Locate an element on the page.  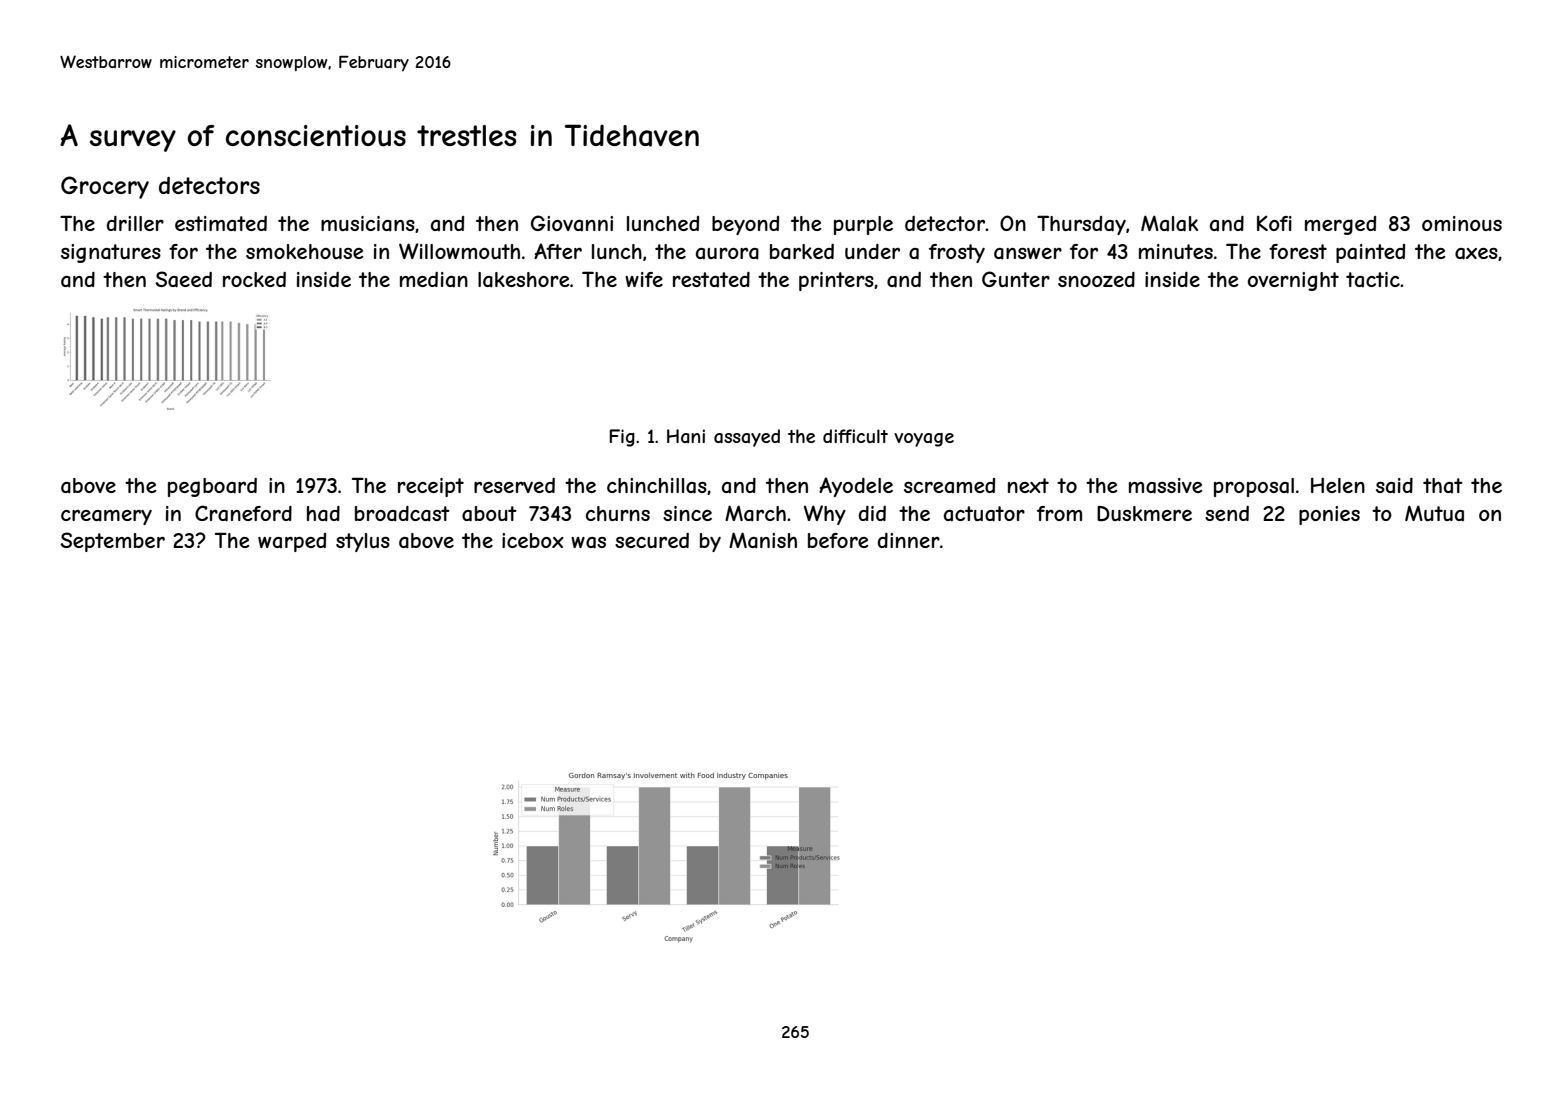
dinner is located at coordinates (909, 540).
